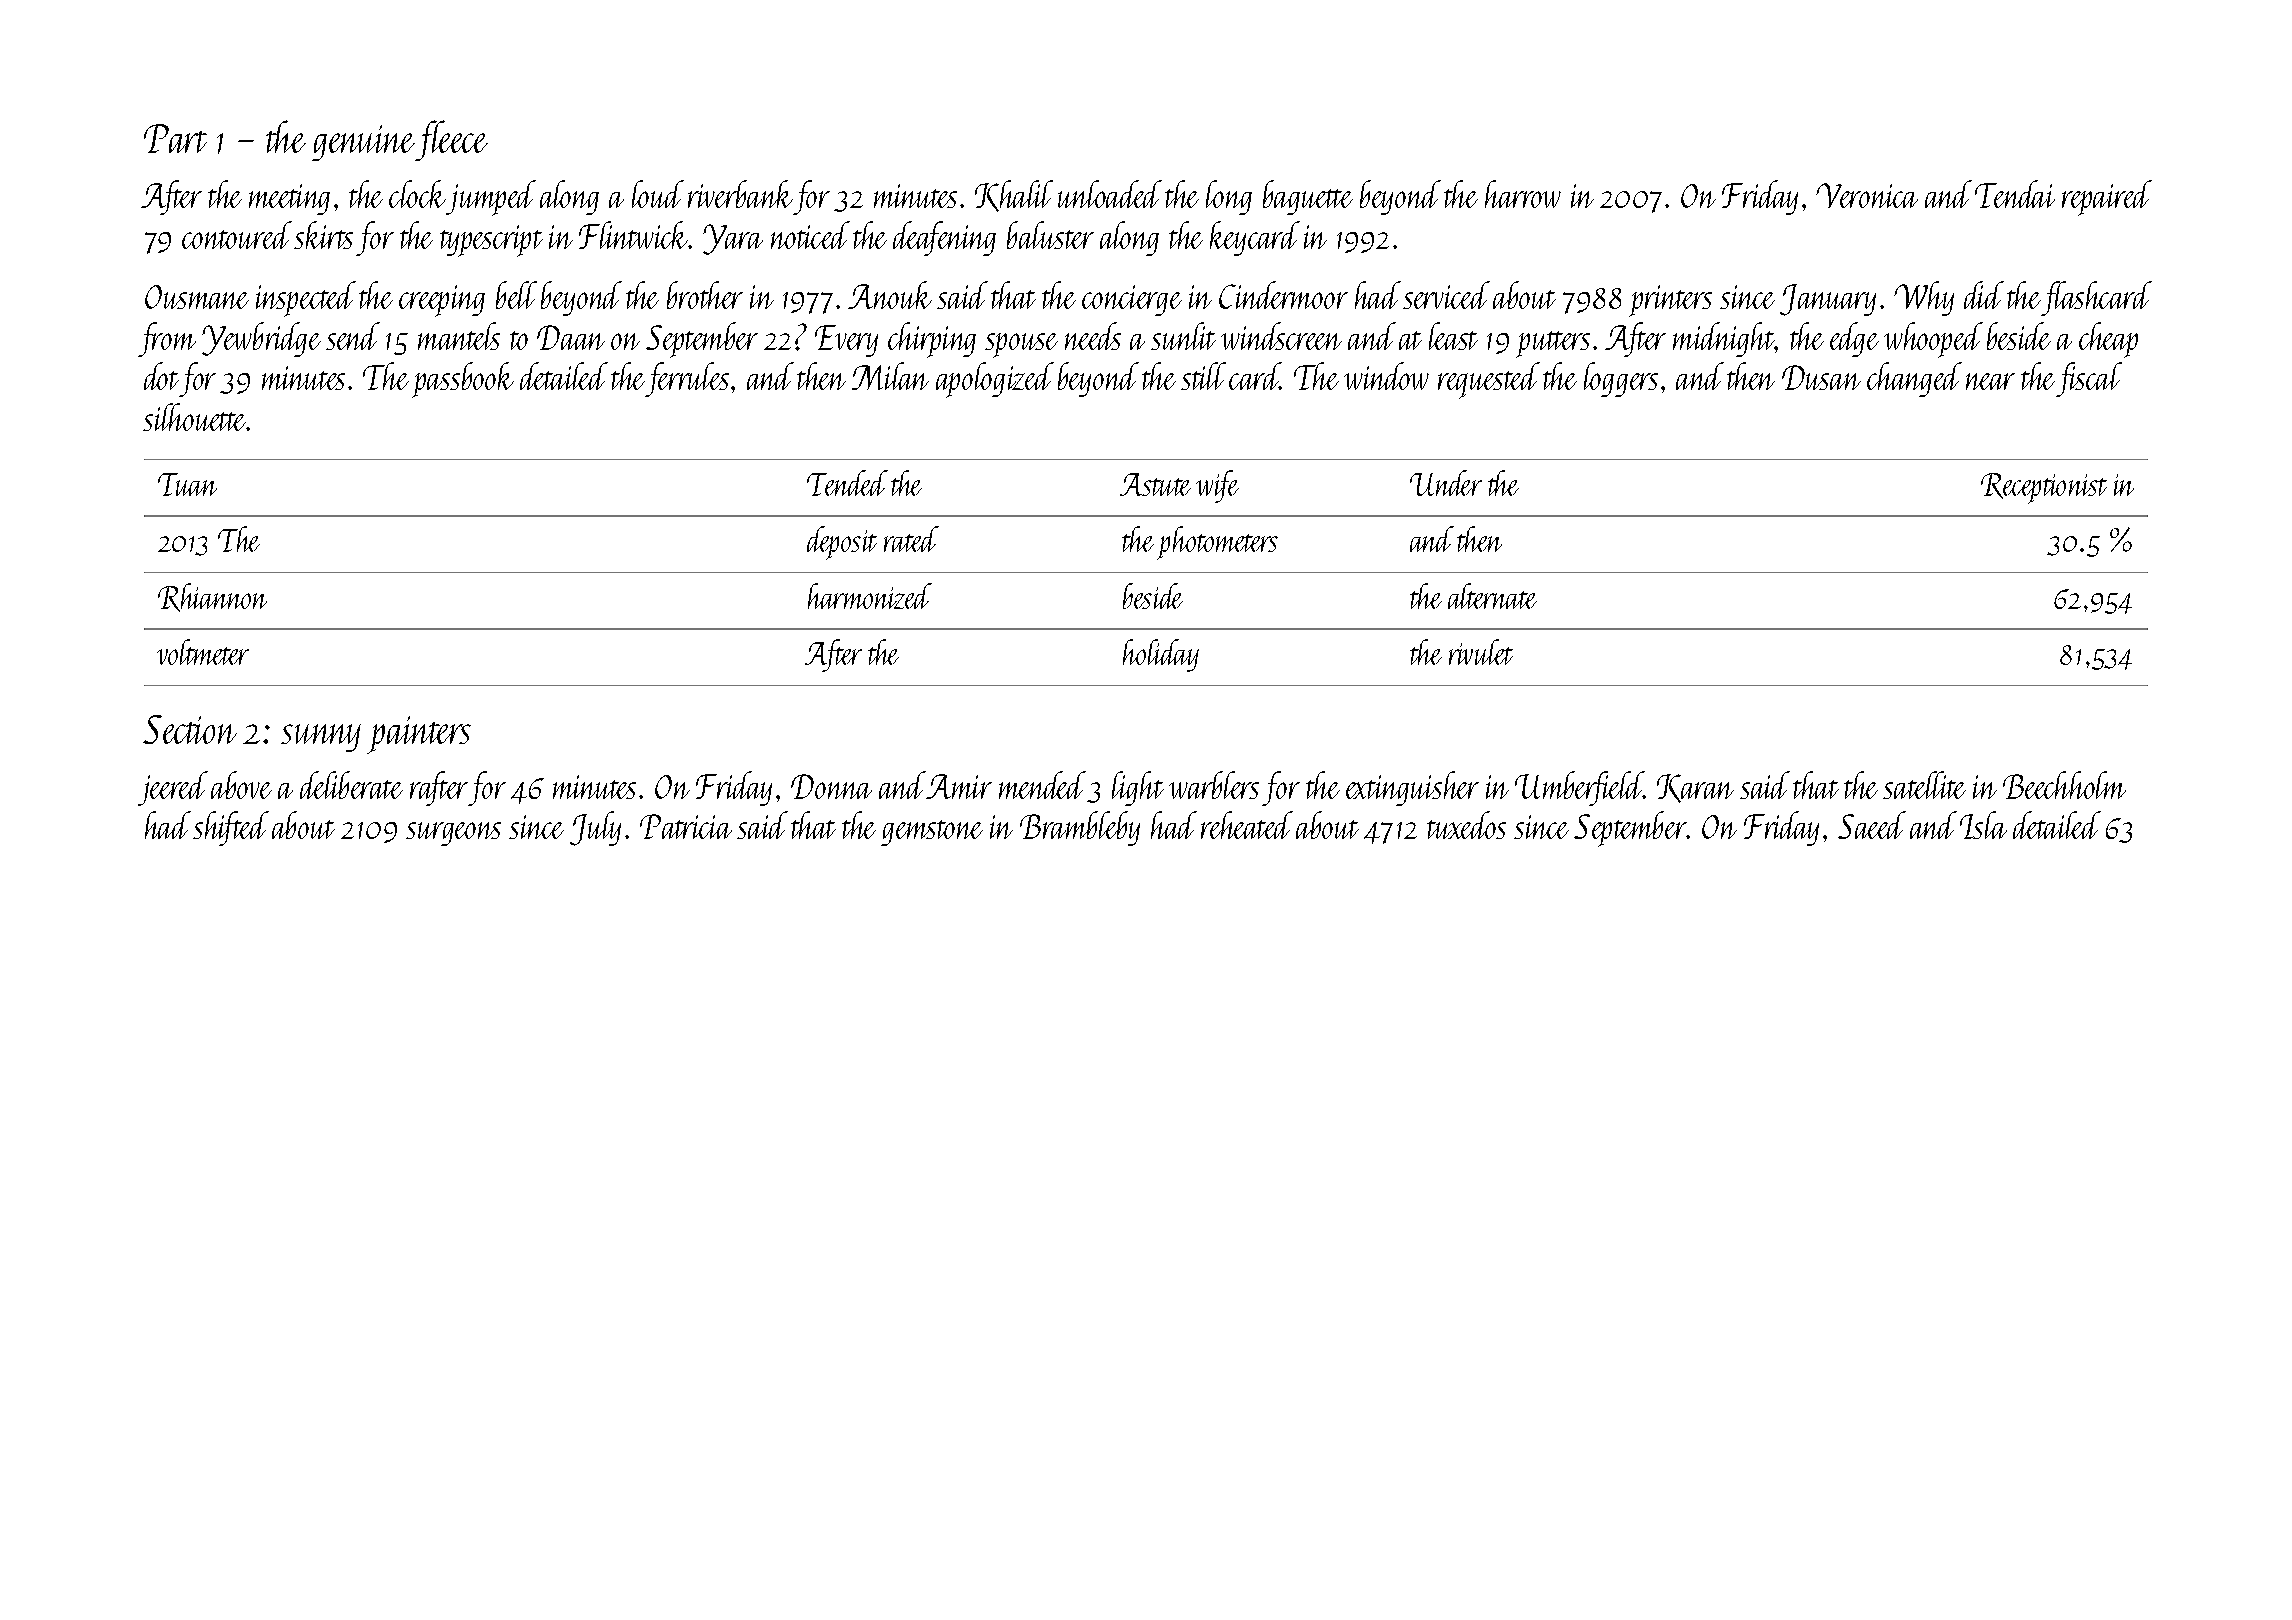 The height and width of the screenshot is (1620, 2292). Describe the element at coordinates (1161, 655) in the screenshot. I see `holiday` at that location.
